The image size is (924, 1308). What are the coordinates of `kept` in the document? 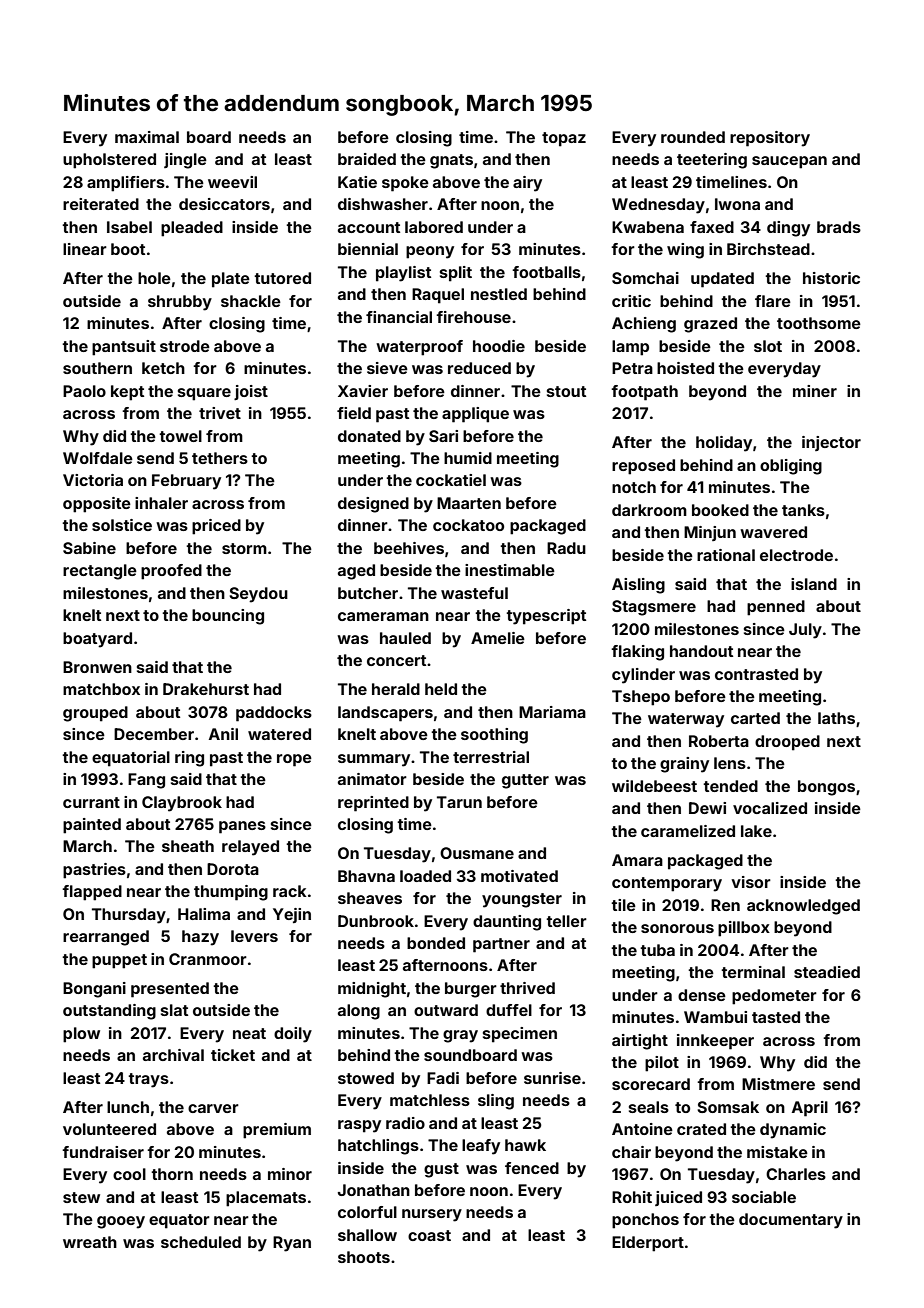 It's located at (127, 393).
